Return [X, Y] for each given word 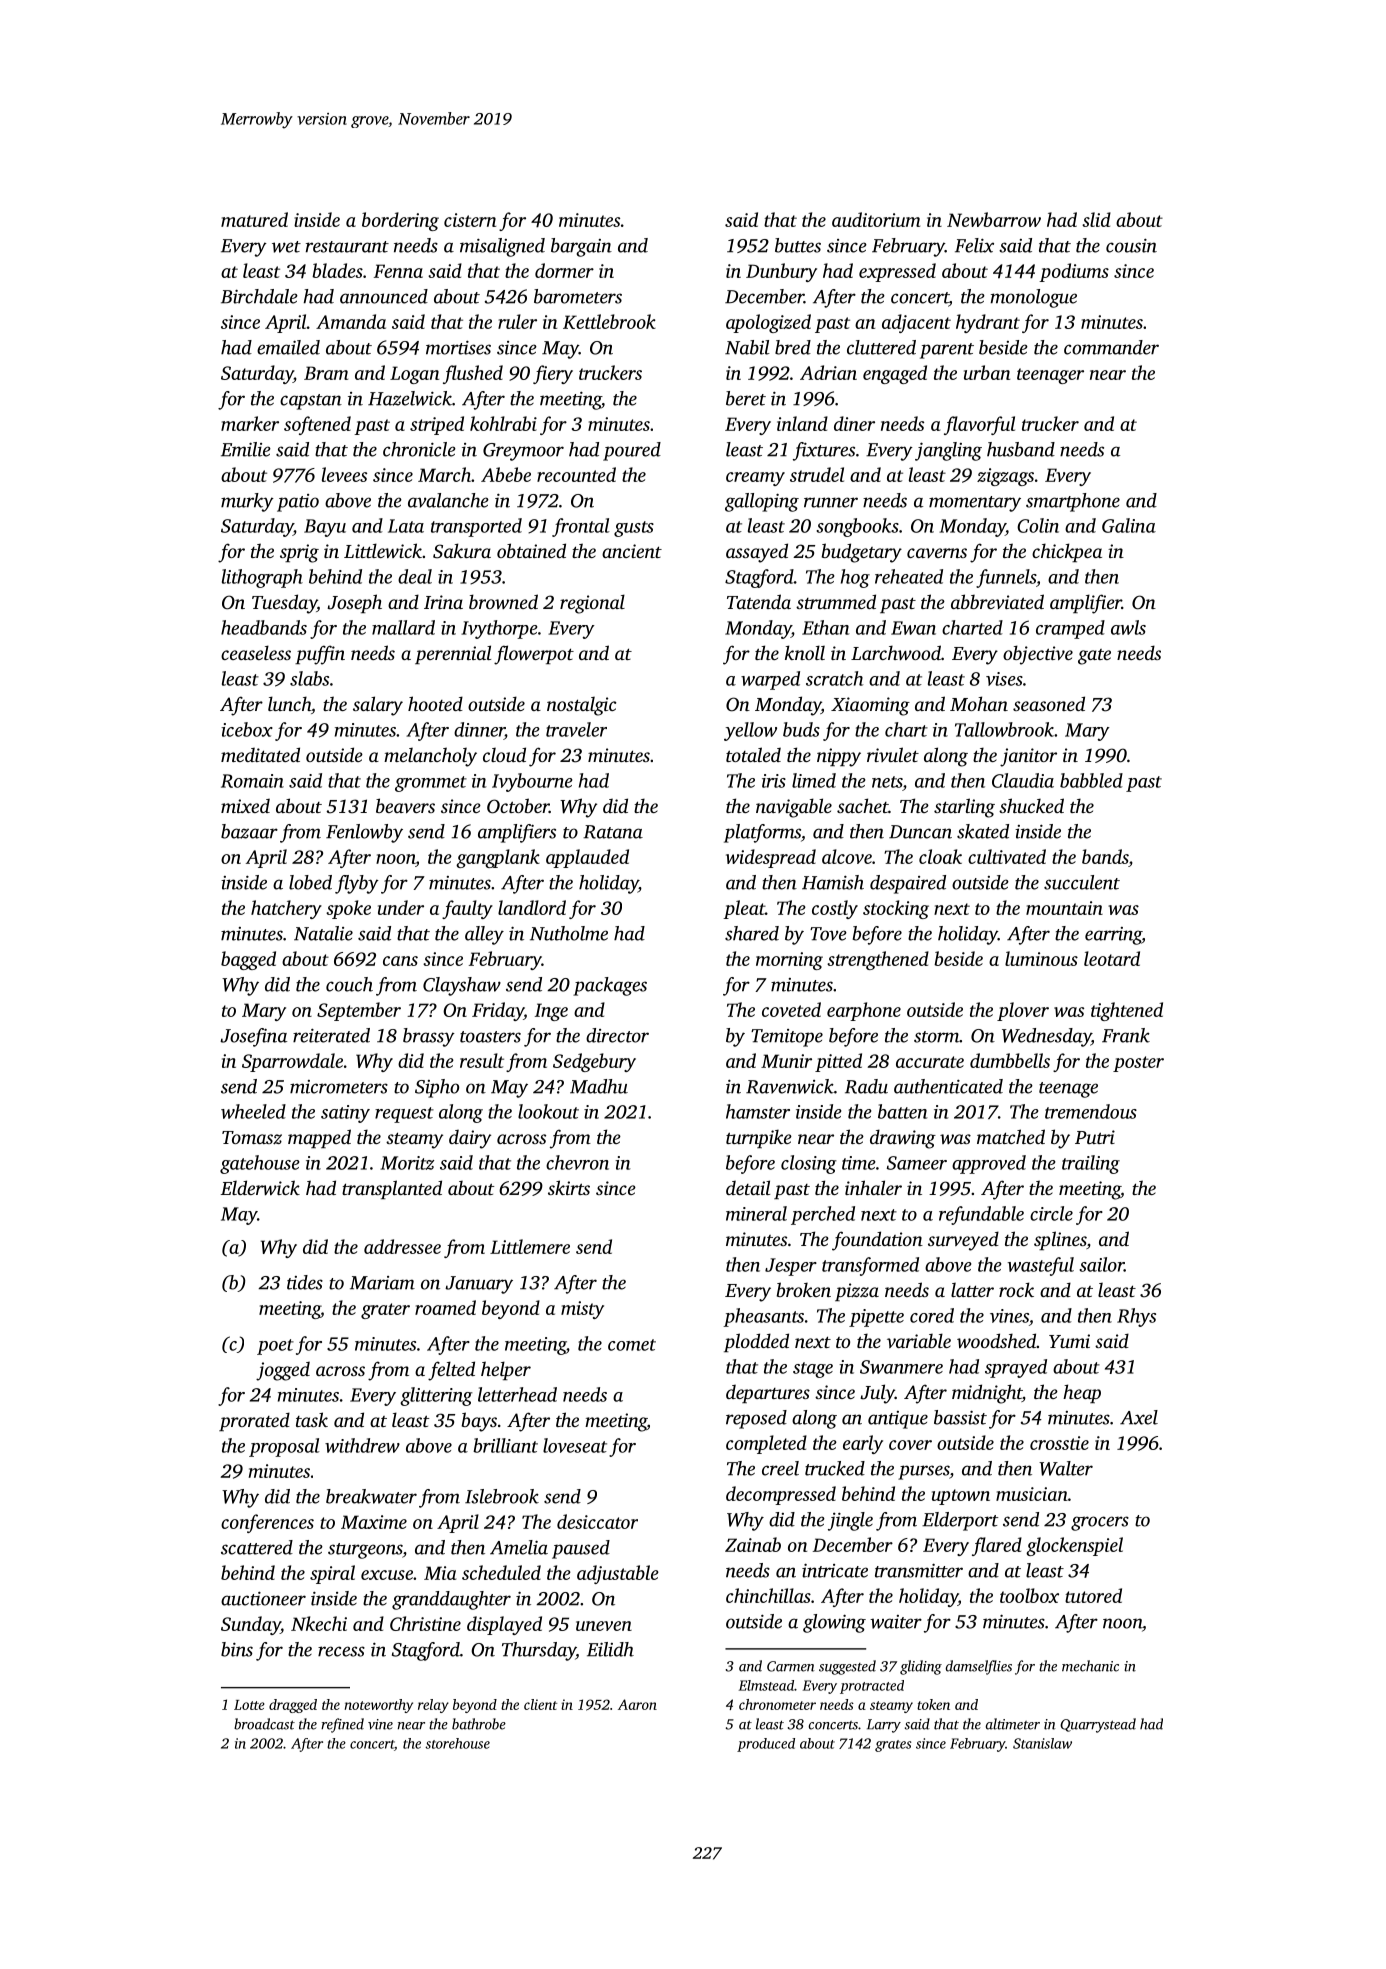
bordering [400, 221]
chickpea [1067, 552]
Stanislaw [1042, 1743]
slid [1096, 219]
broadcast [264, 1724]
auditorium [876, 219]
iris [774, 781]
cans [400, 961]
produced [766, 1745]
